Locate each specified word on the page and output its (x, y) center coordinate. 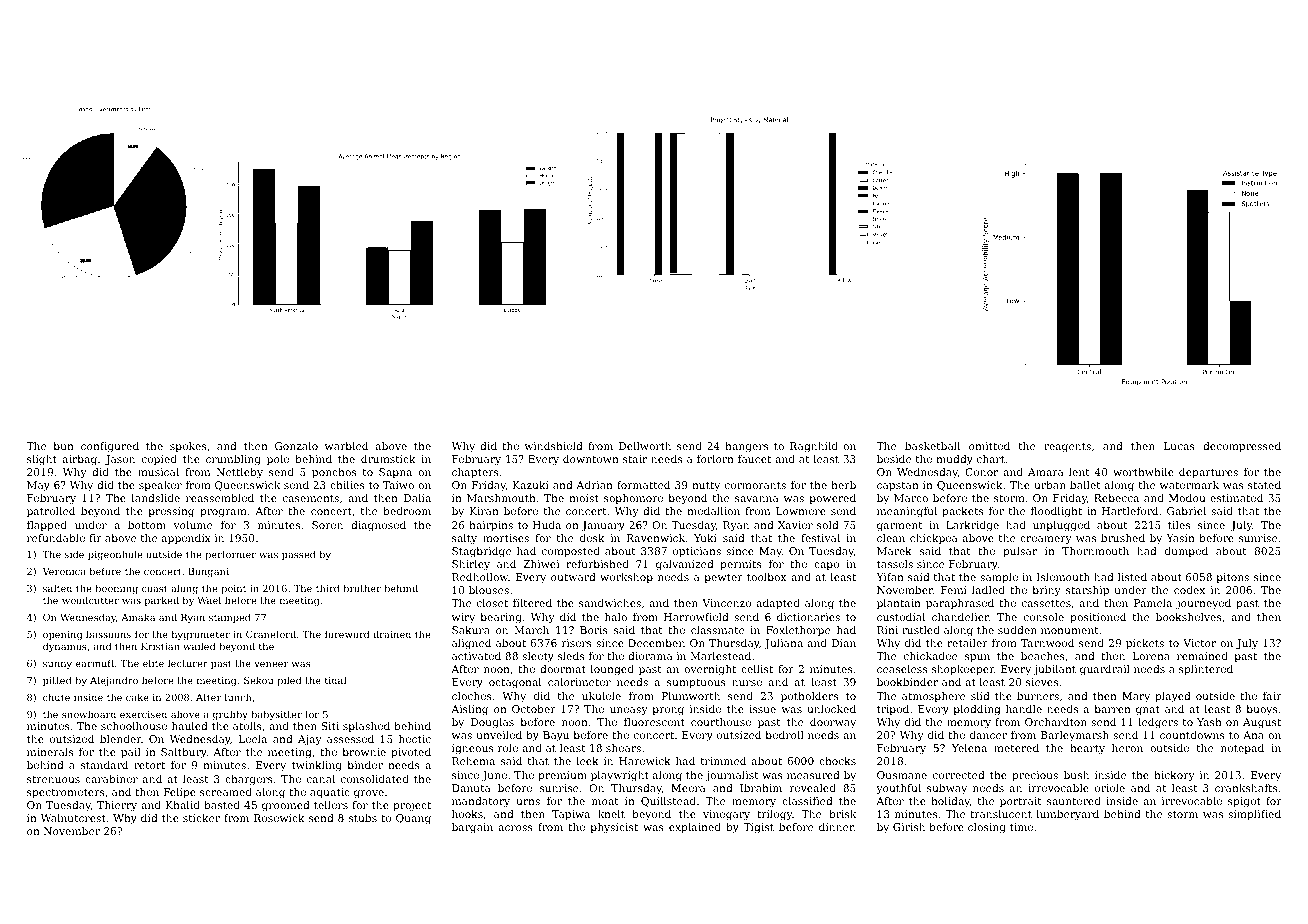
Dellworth (645, 446)
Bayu (556, 736)
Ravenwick (656, 538)
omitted (989, 446)
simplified (1254, 815)
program (223, 513)
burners (1038, 696)
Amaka (138, 617)
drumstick (388, 459)
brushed (1123, 538)
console (1044, 617)
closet (492, 603)
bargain (472, 828)
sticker (201, 818)
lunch (238, 697)
